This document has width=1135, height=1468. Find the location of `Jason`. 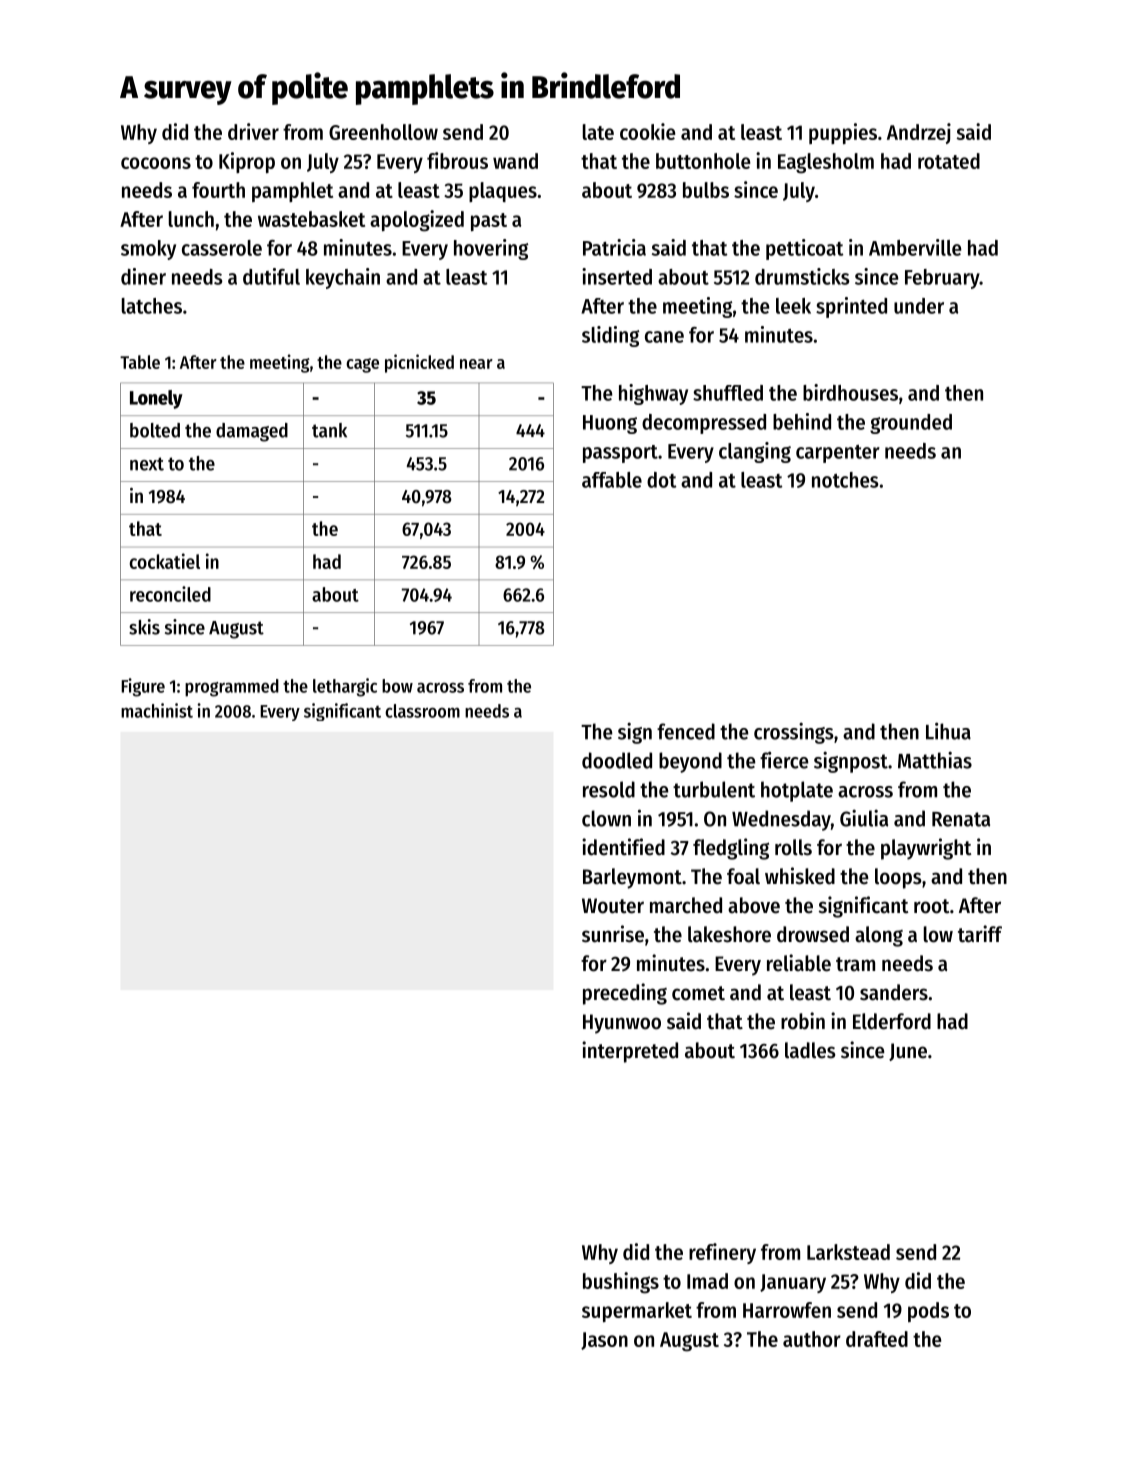

Jason is located at coordinates (604, 1341).
